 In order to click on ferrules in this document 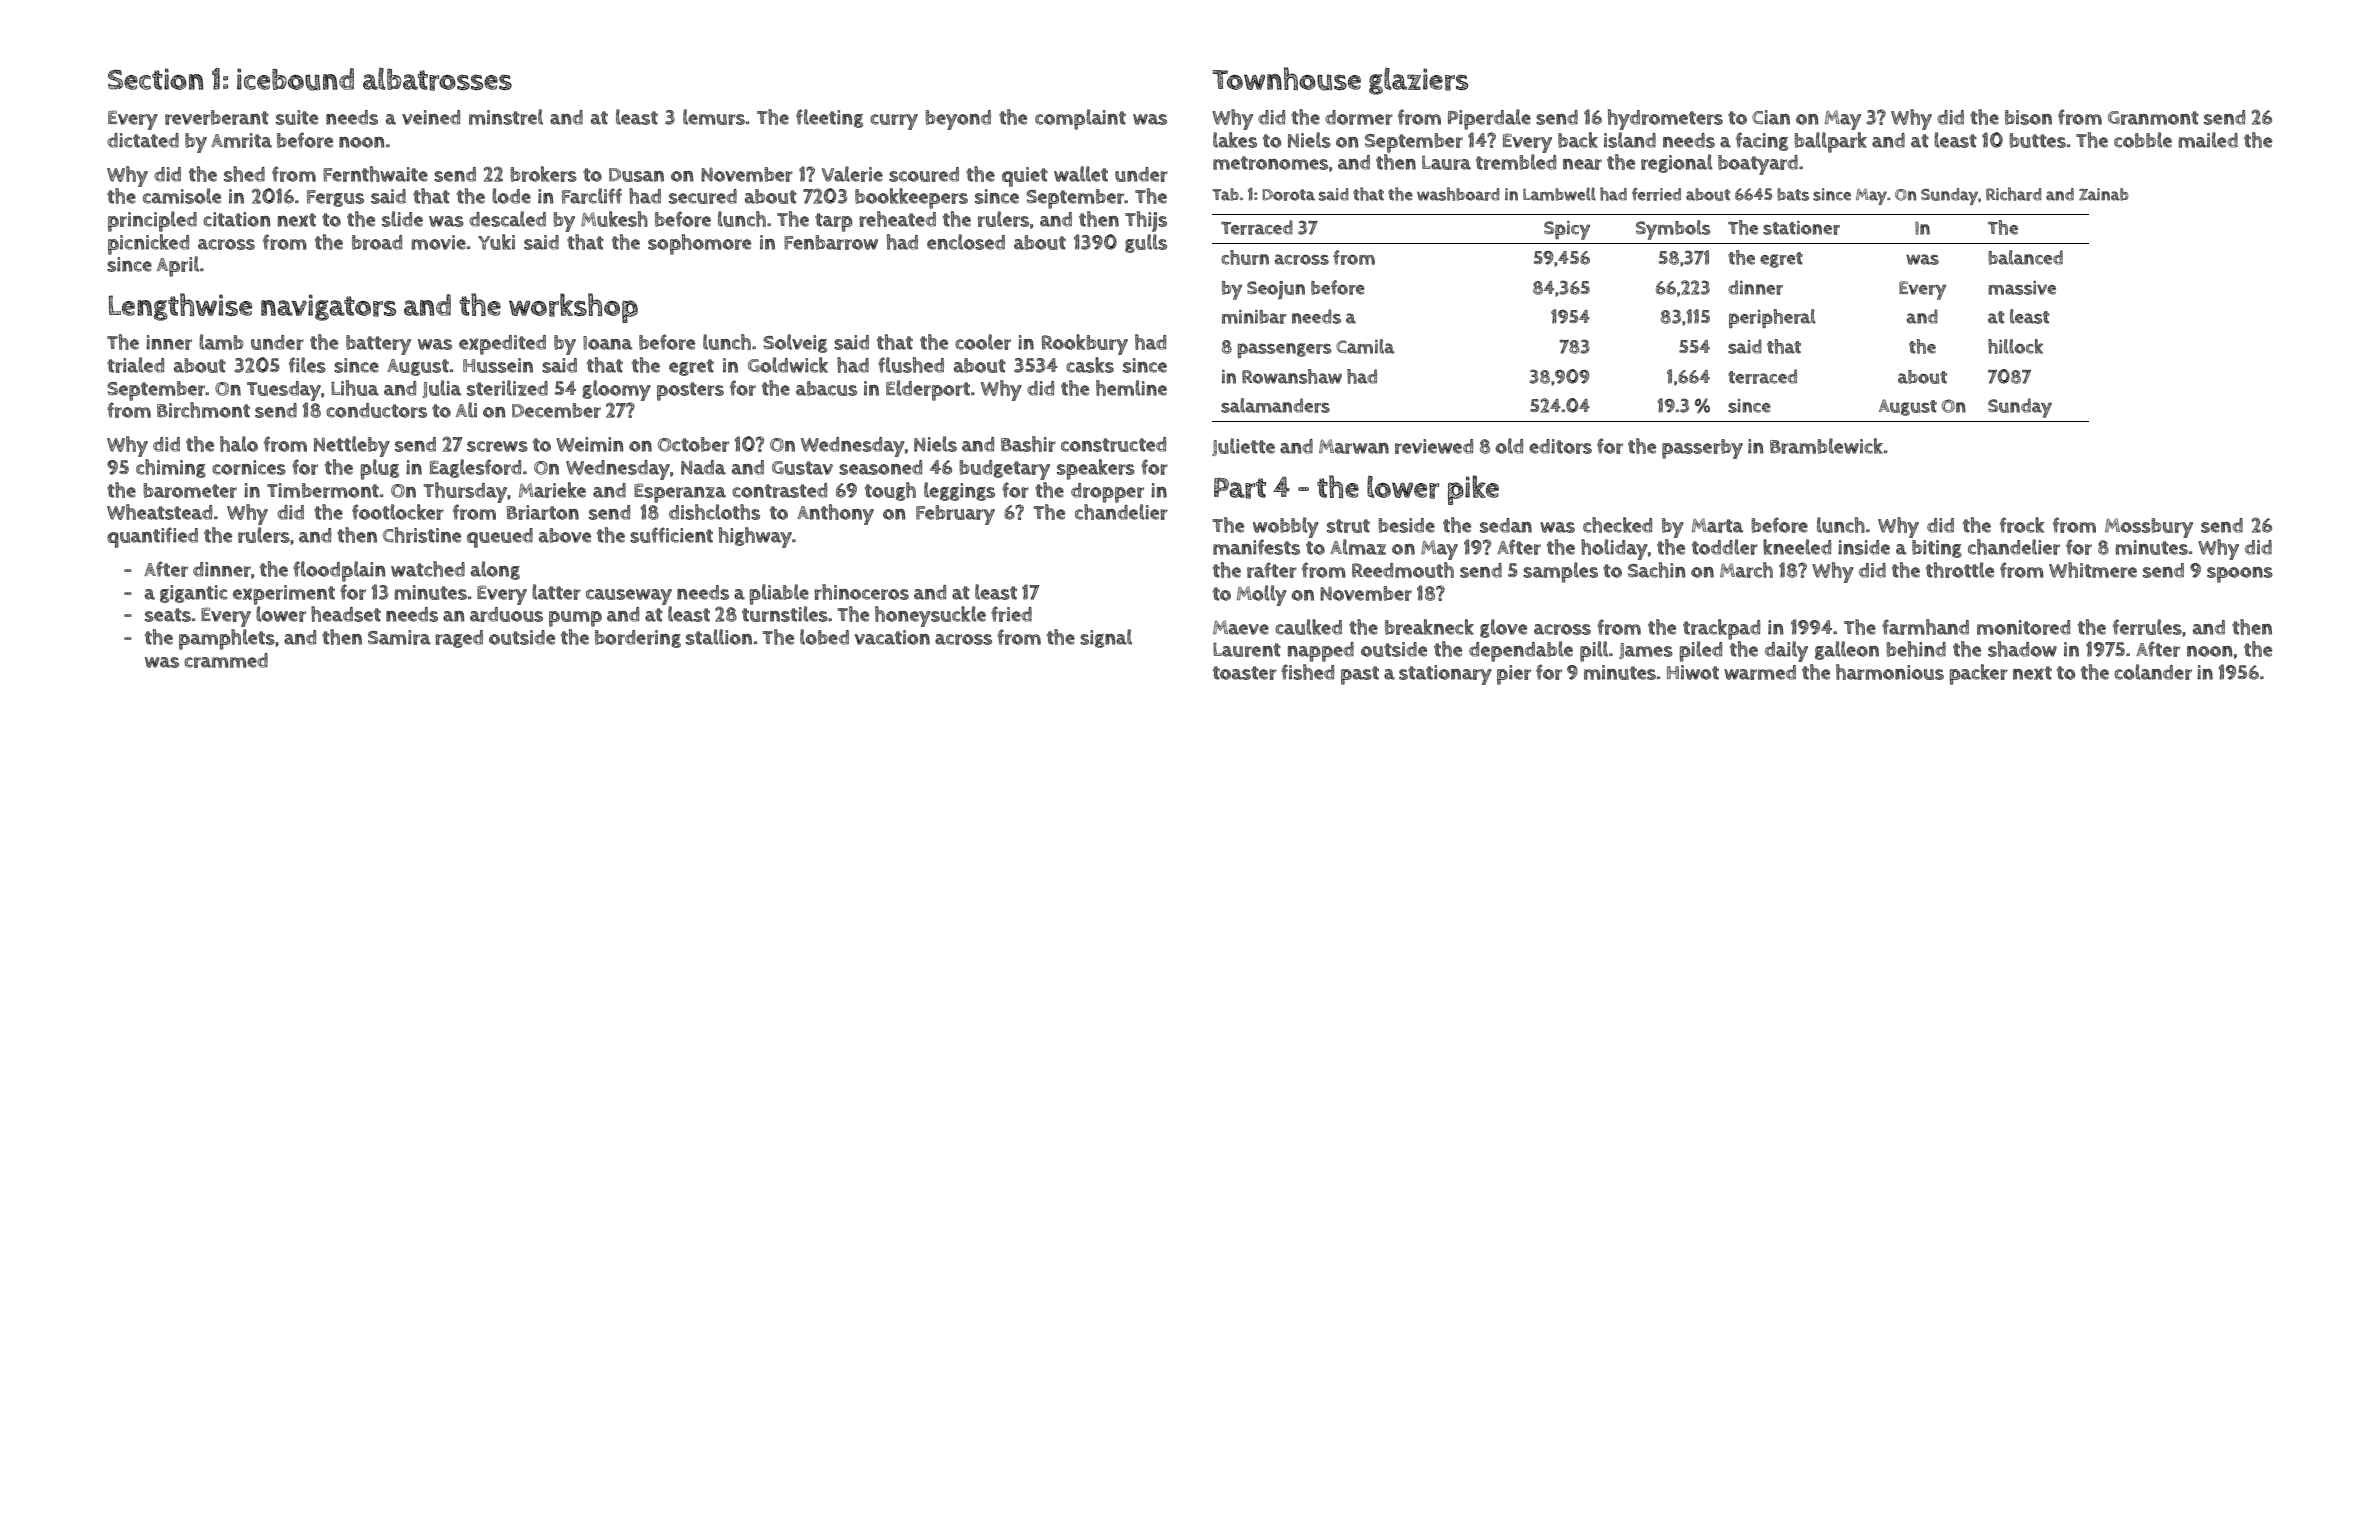, I will do `click(2147, 627)`.
